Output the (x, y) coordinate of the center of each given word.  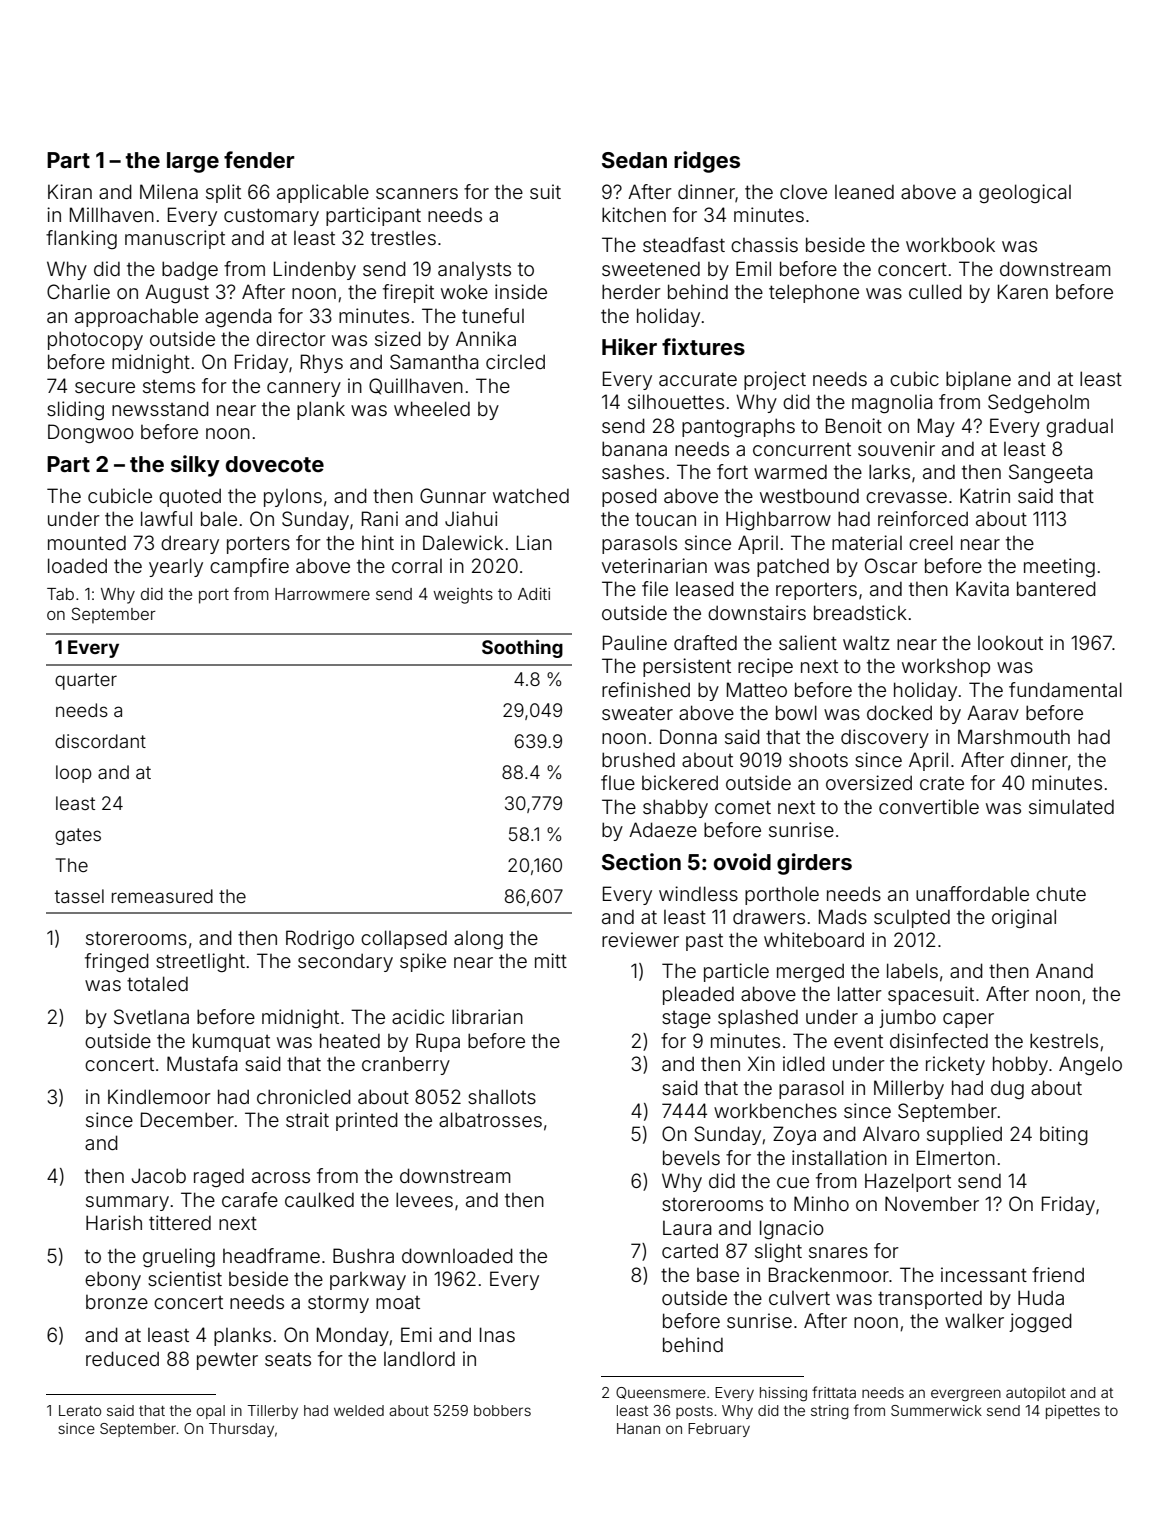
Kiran (70, 191)
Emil (753, 268)
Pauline (635, 642)
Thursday (241, 1430)
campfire (249, 567)
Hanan (638, 1428)
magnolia (892, 403)
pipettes (1073, 1412)
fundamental (1065, 689)
